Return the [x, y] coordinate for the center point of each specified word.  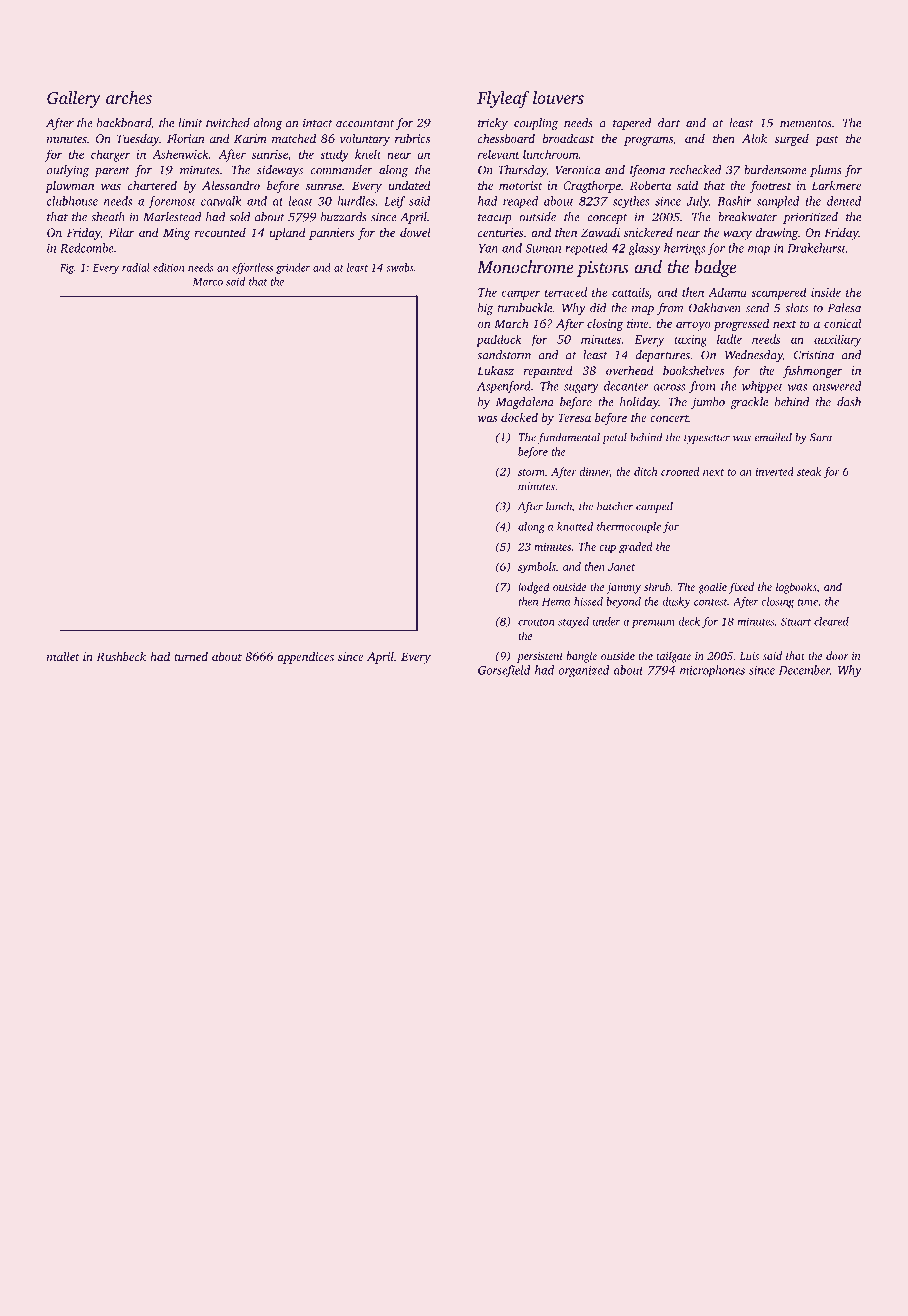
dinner [594, 472]
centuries [500, 232]
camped [654, 507]
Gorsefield [504, 671]
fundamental [569, 438]
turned [191, 656]
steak [809, 471]
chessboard [506, 138]
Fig [67, 269]
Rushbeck [121, 656]
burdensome [775, 170]
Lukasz [495, 370]
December [804, 670]
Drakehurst [816, 248]
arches [129, 97]
